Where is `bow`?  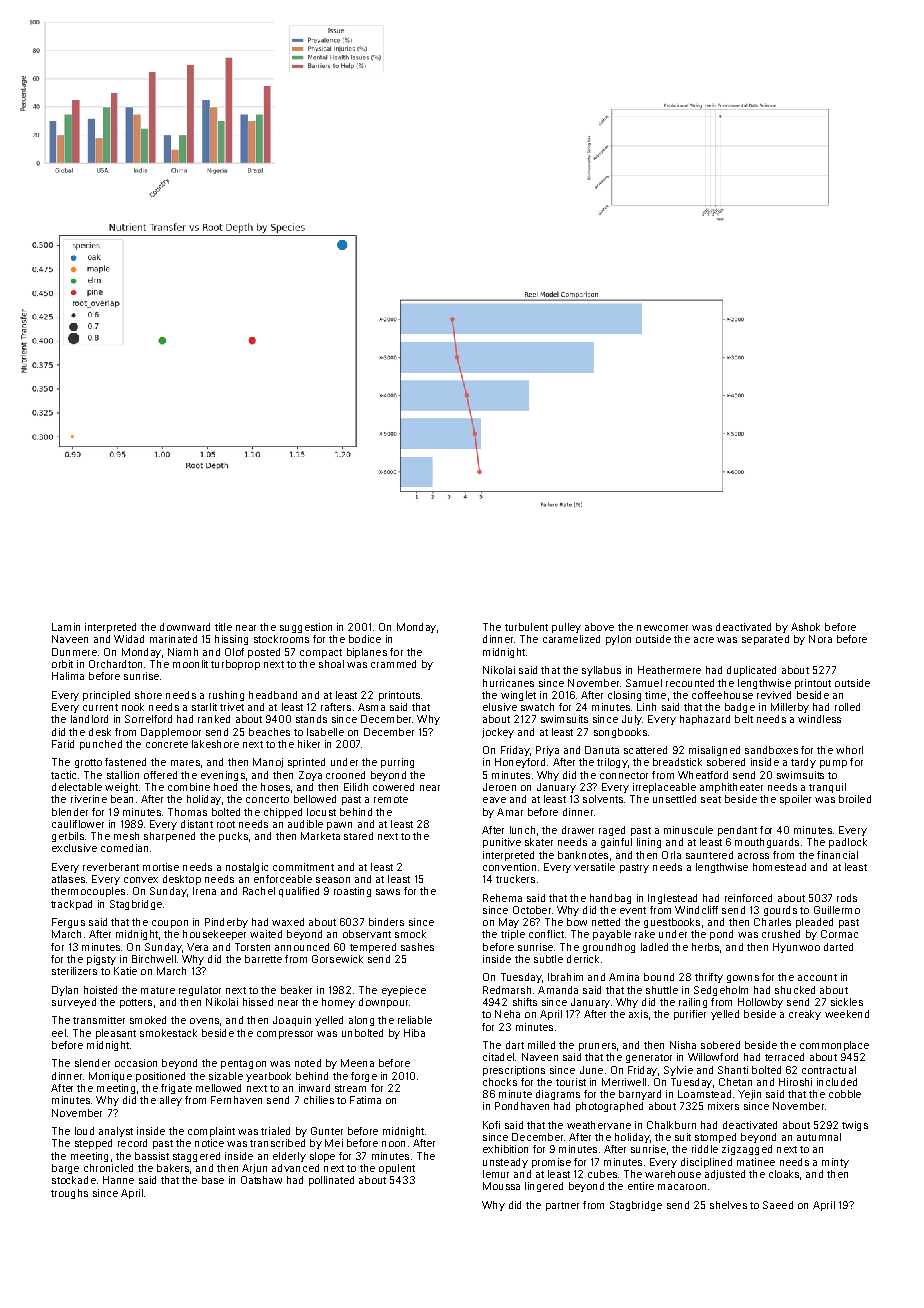
bow is located at coordinates (577, 922).
